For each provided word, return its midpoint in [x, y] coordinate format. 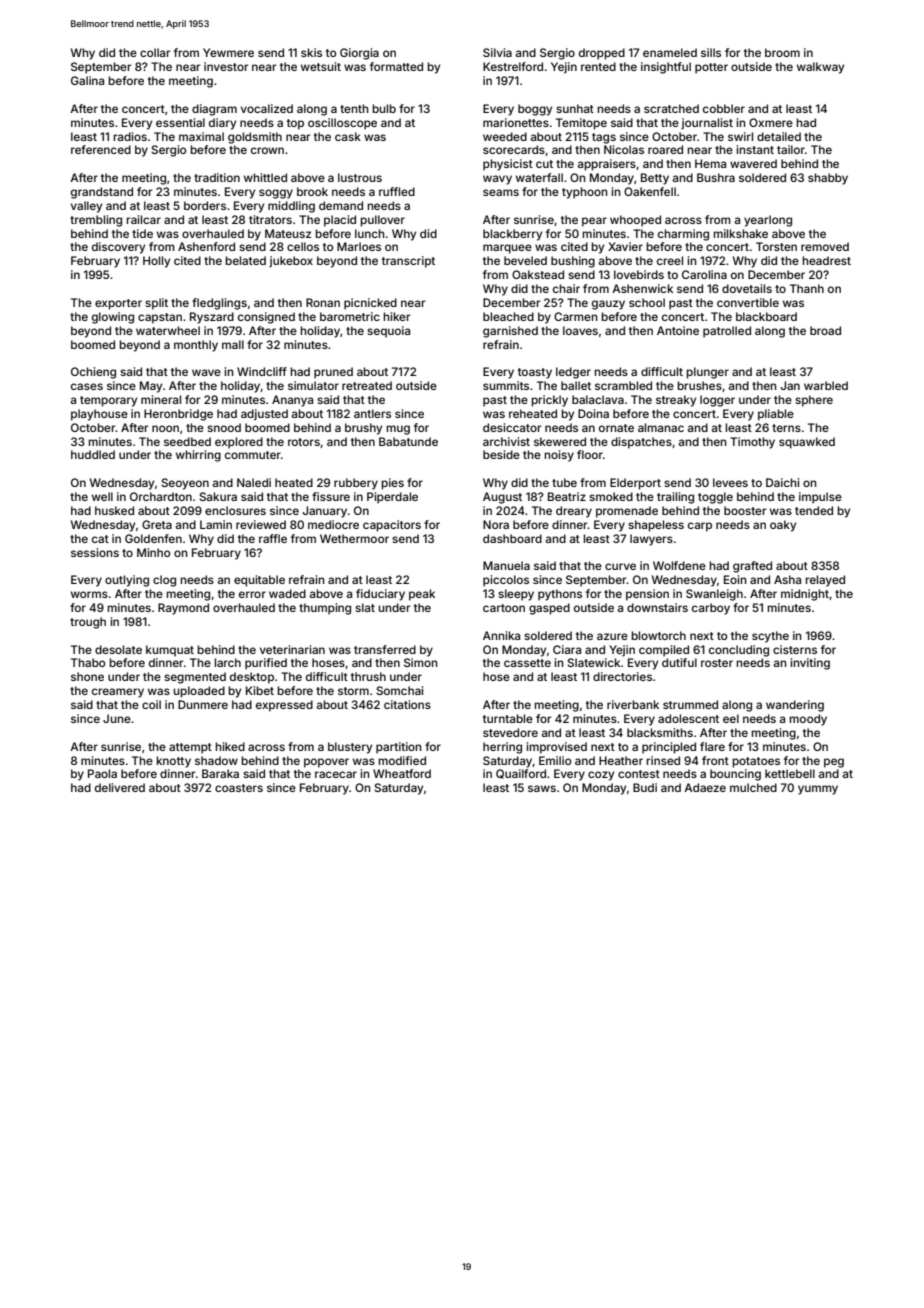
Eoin [735, 579]
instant [755, 149]
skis [311, 52]
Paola [102, 773]
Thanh [807, 288]
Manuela [506, 565]
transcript [408, 262]
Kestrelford [513, 66]
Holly [156, 262]
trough [88, 623]
